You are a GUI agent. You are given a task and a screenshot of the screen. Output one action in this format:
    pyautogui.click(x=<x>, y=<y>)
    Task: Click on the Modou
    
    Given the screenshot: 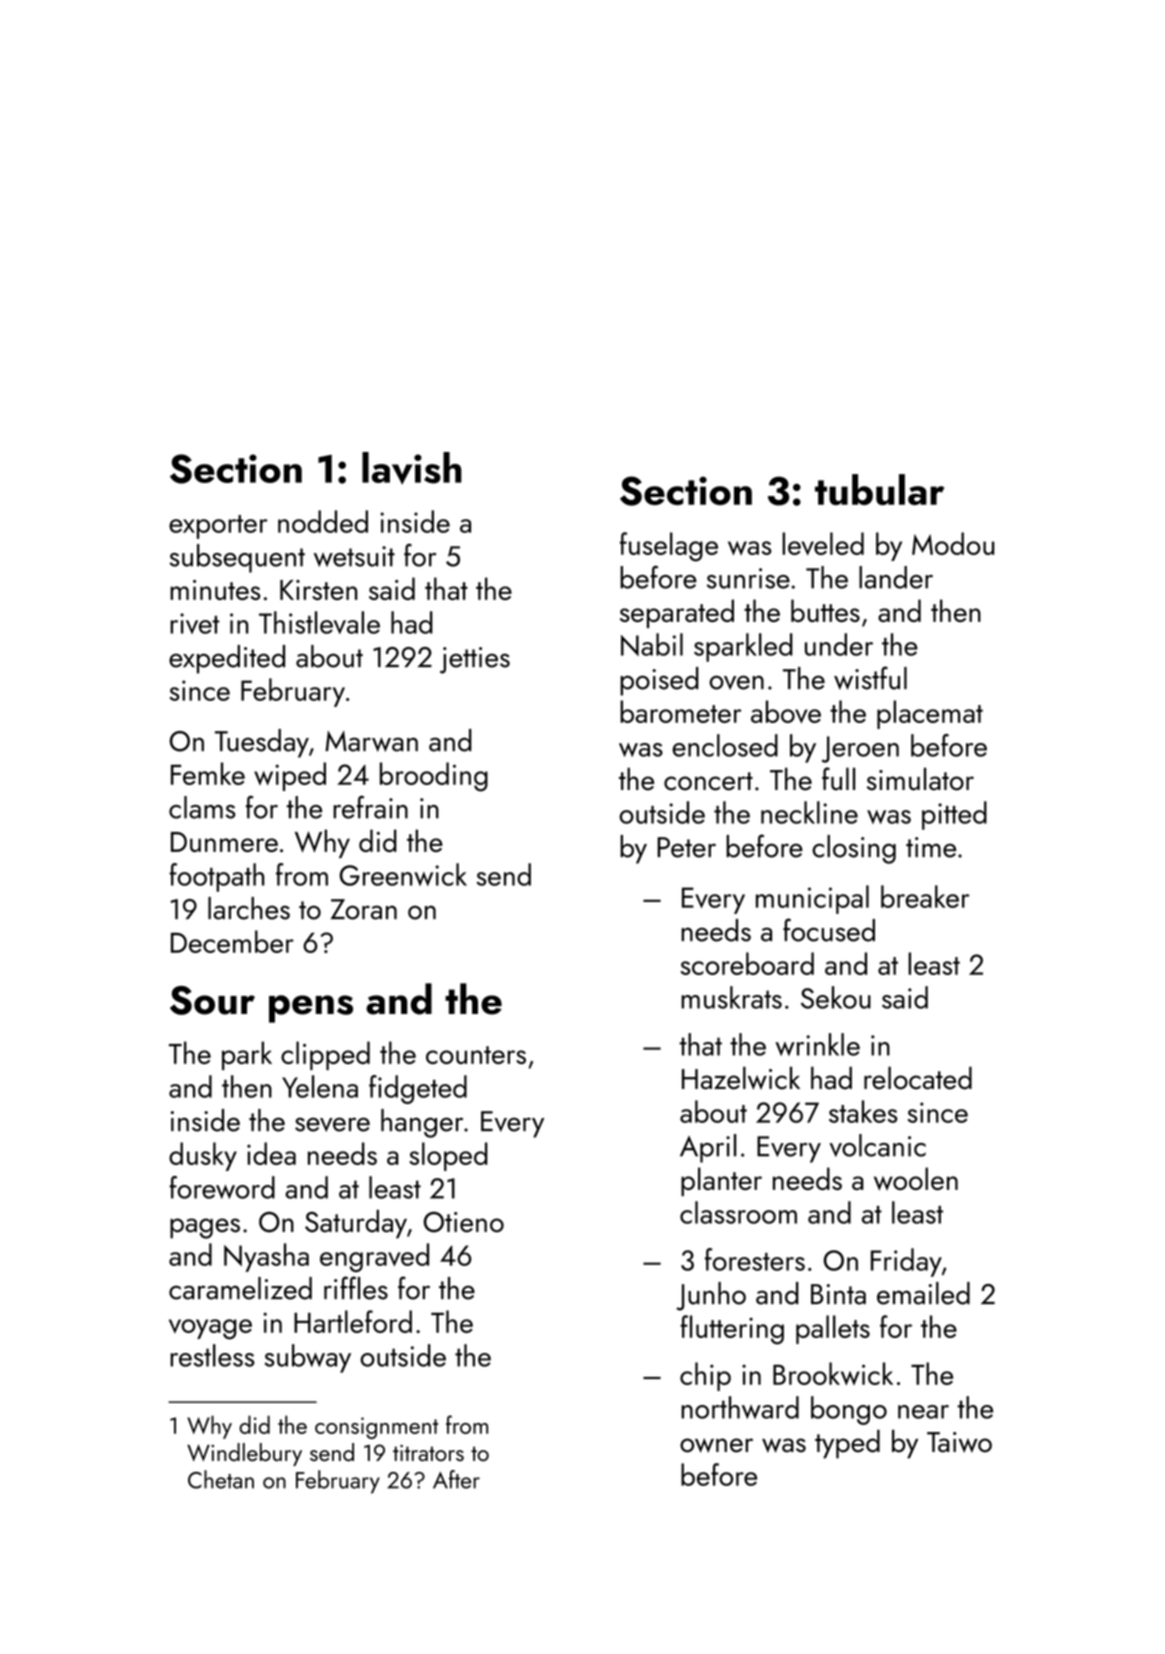 What is the action you would take?
    pyautogui.click(x=953, y=543)
